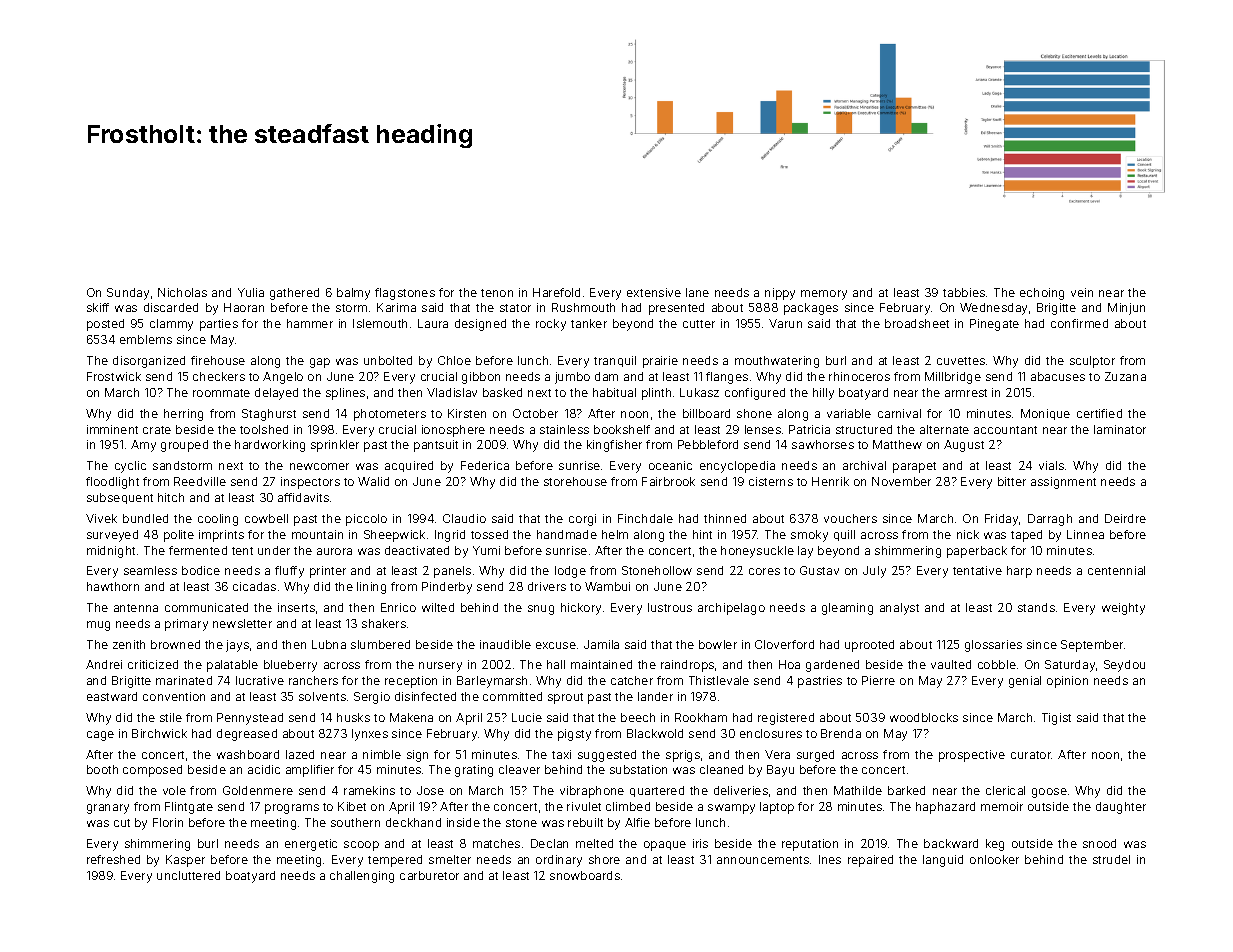 Image resolution: width=1233 pixels, height=952 pixels. I want to click on cutter, so click(699, 324).
